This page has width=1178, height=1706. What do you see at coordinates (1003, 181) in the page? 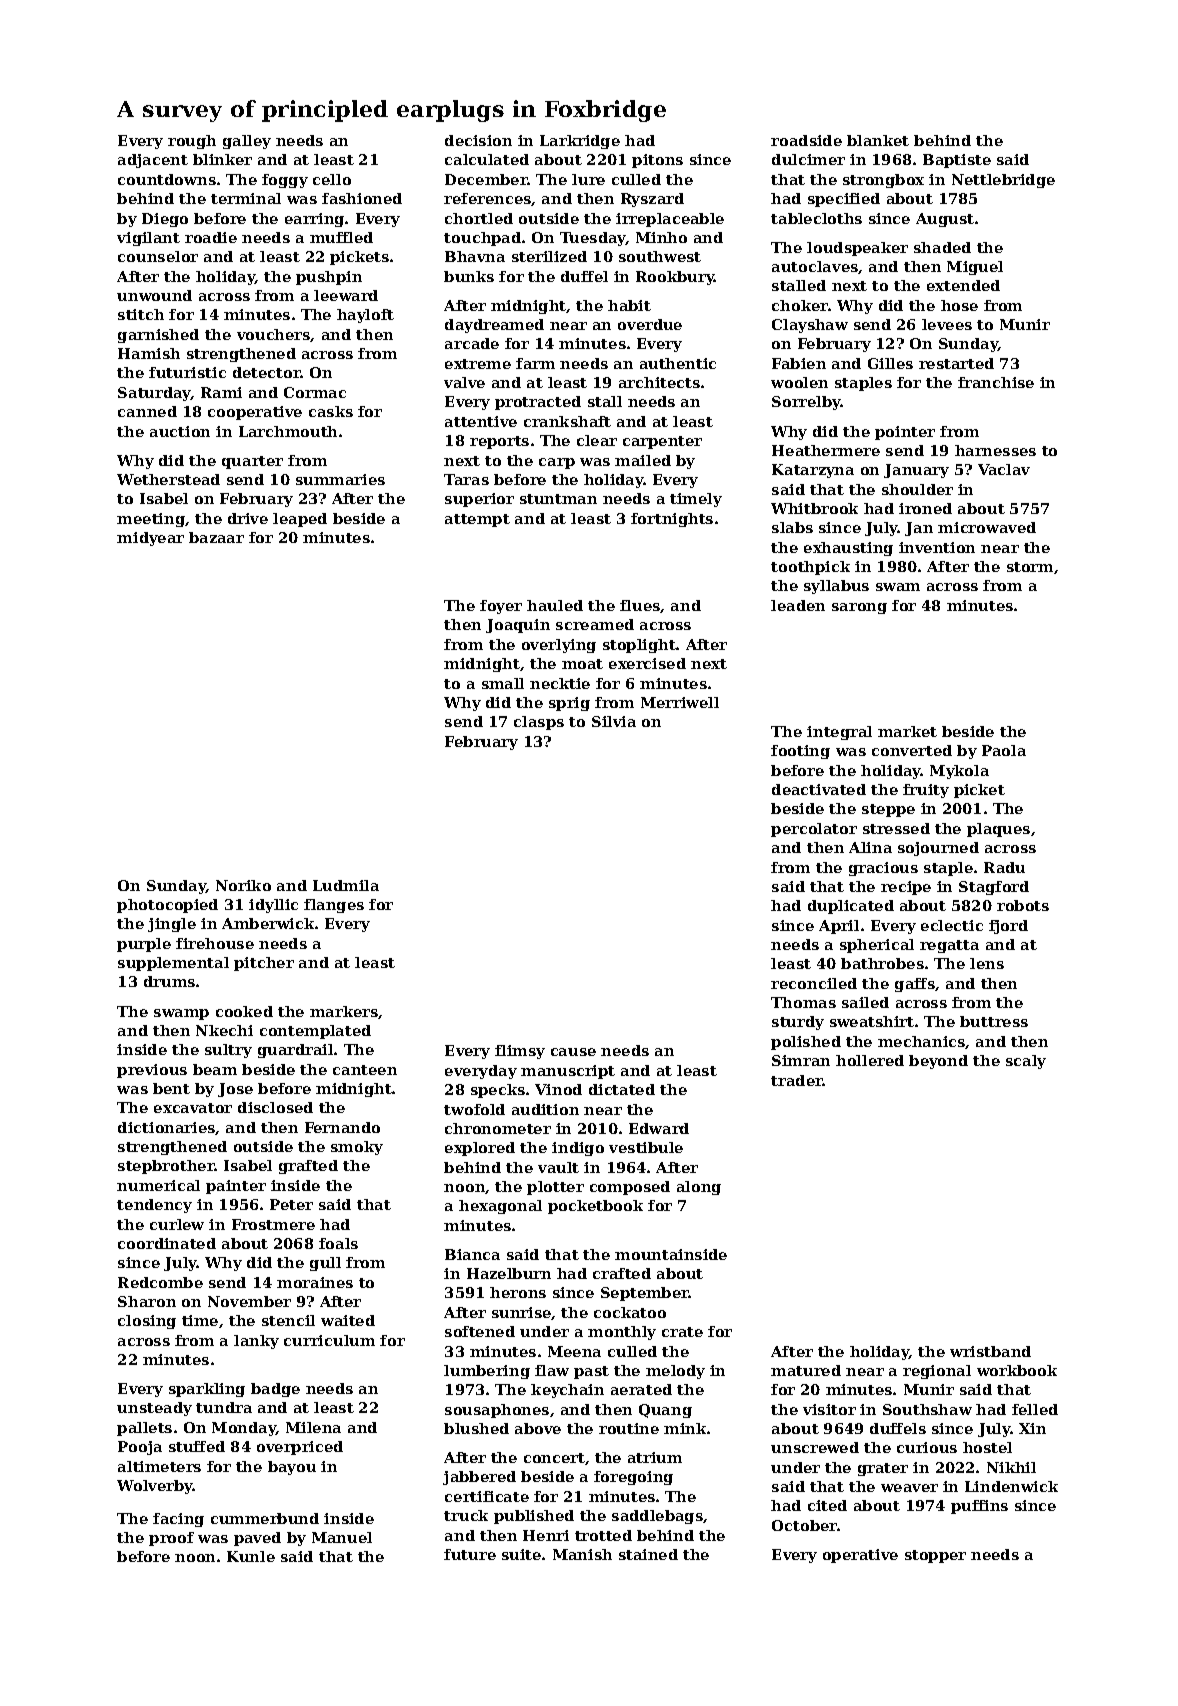
I see `Nettlebridge` at bounding box center [1003, 181].
